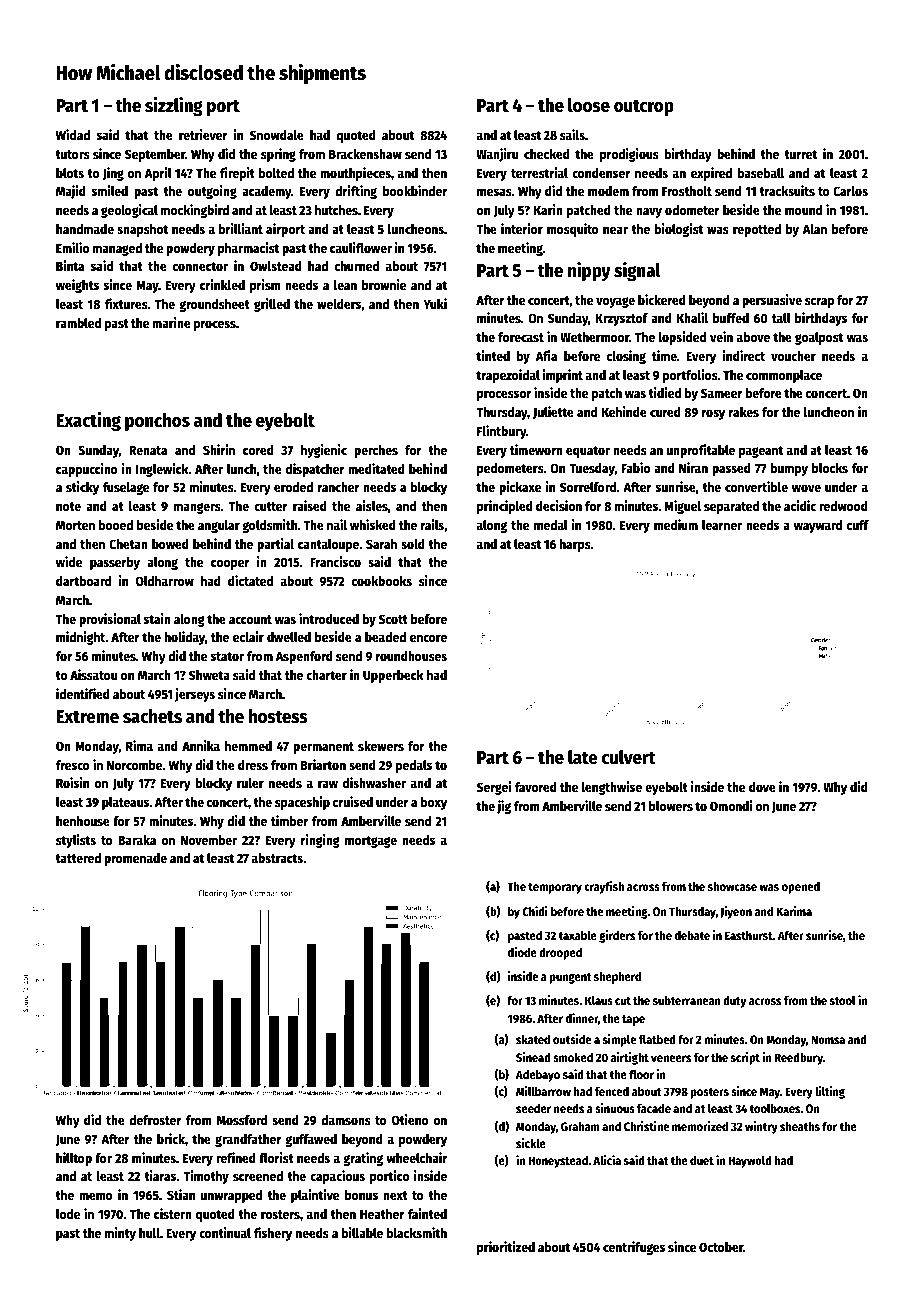 The width and height of the page is (924, 1308). I want to click on Widad, so click(73, 134).
